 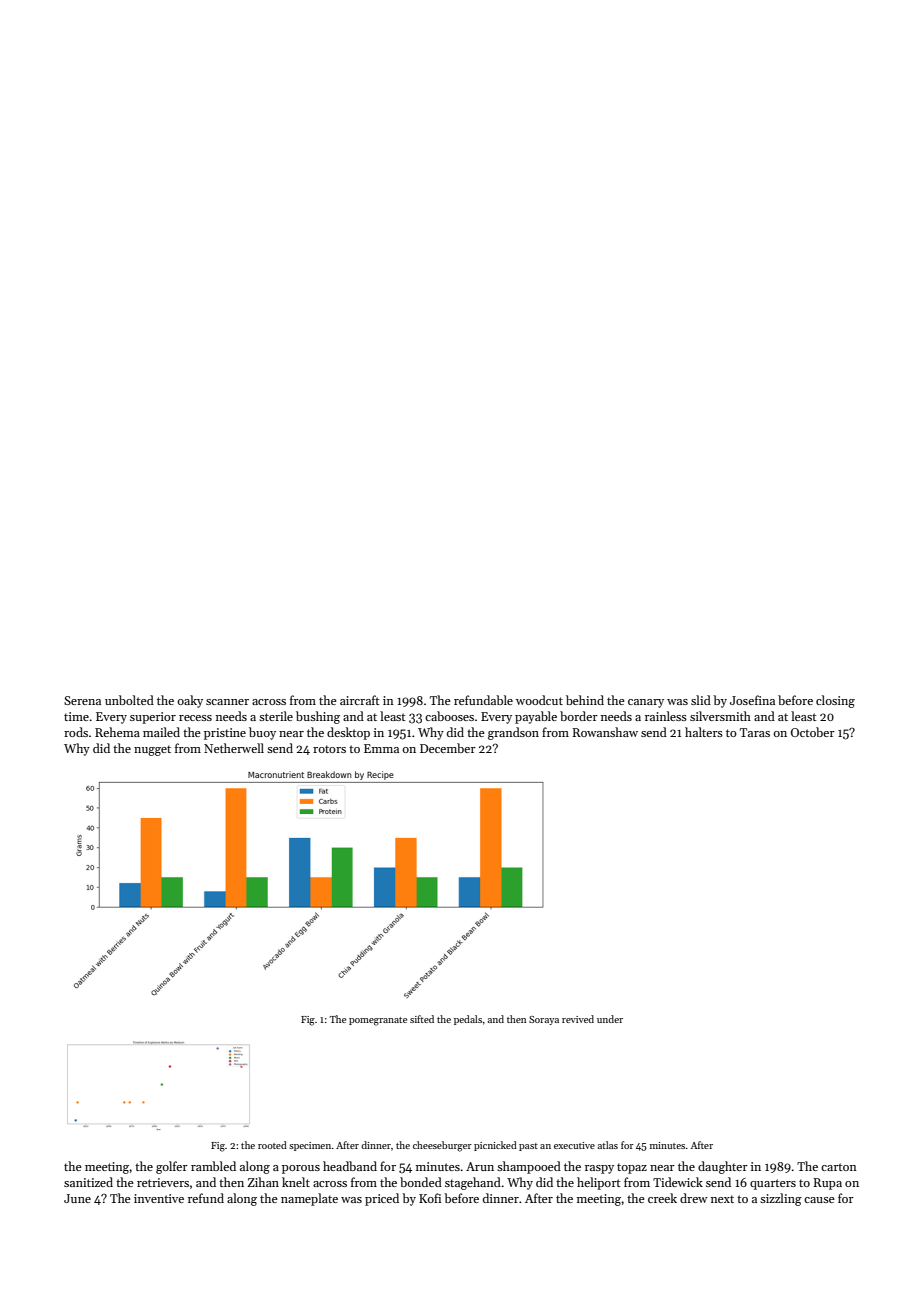 What do you see at coordinates (378, 1021) in the image?
I see `pomegranate` at bounding box center [378, 1021].
